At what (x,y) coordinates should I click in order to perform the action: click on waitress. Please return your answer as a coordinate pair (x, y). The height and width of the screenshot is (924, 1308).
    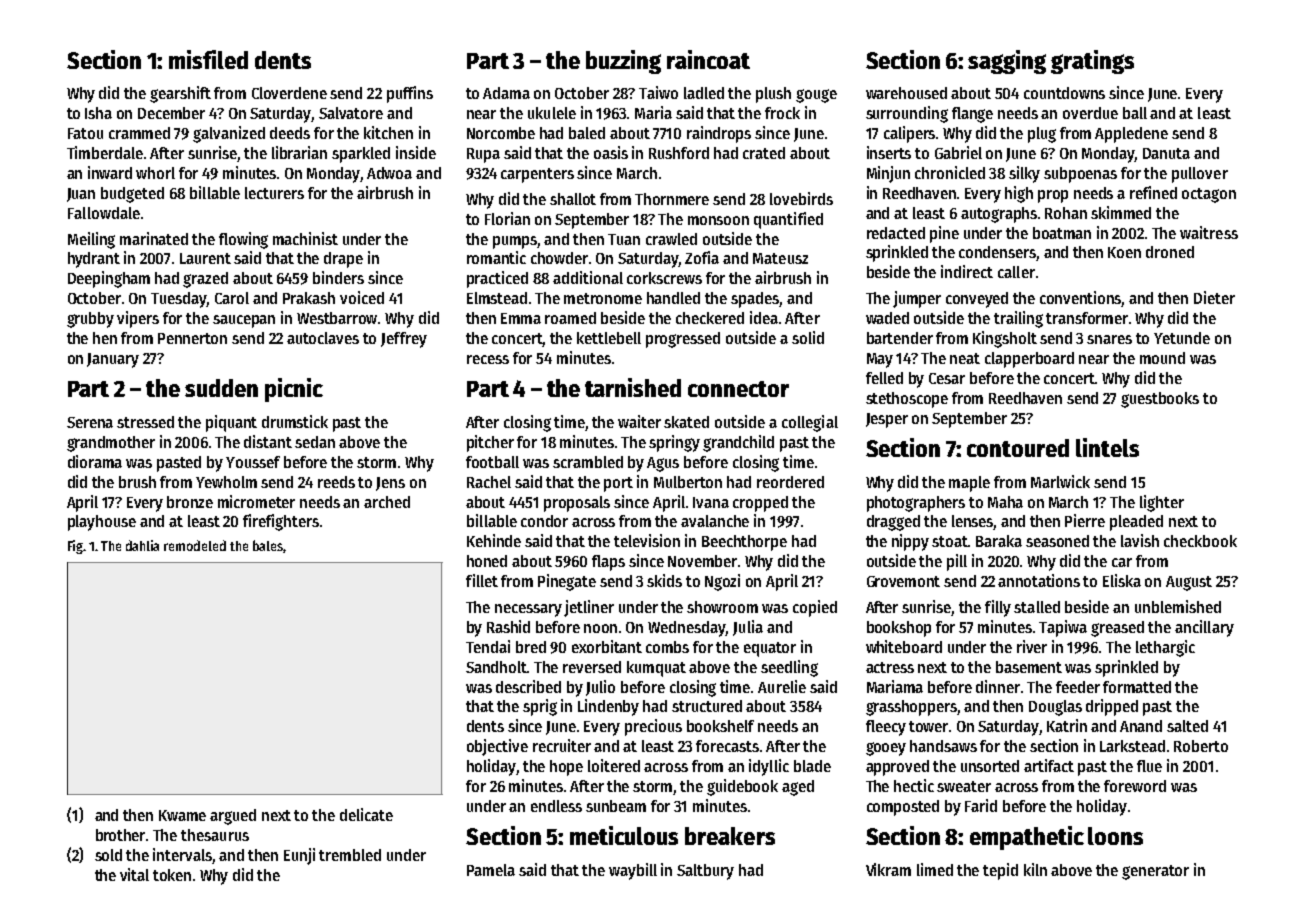
    Looking at the image, I should click on (1209, 232).
